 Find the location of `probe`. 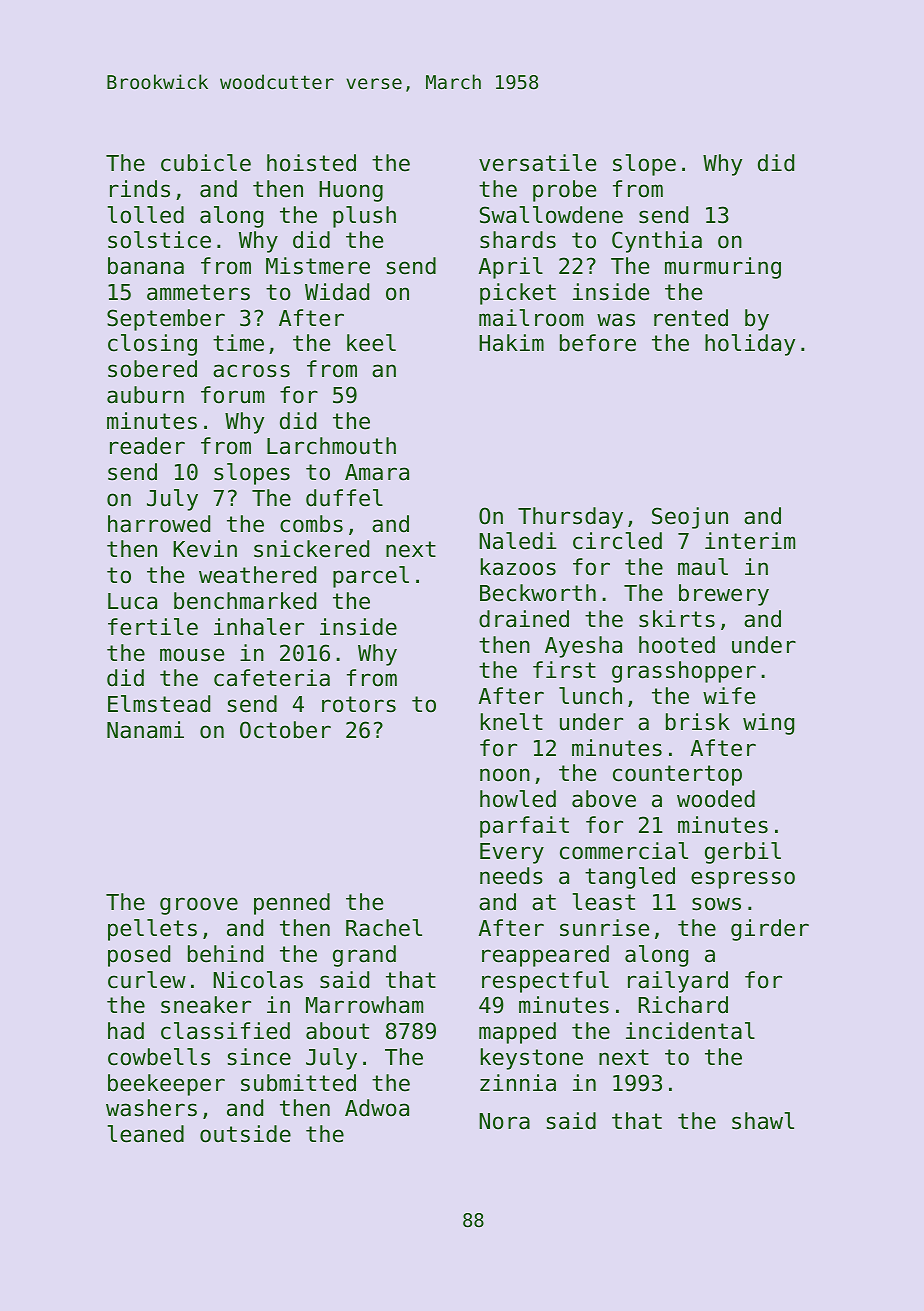

probe is located at coordinates (564, 191).
